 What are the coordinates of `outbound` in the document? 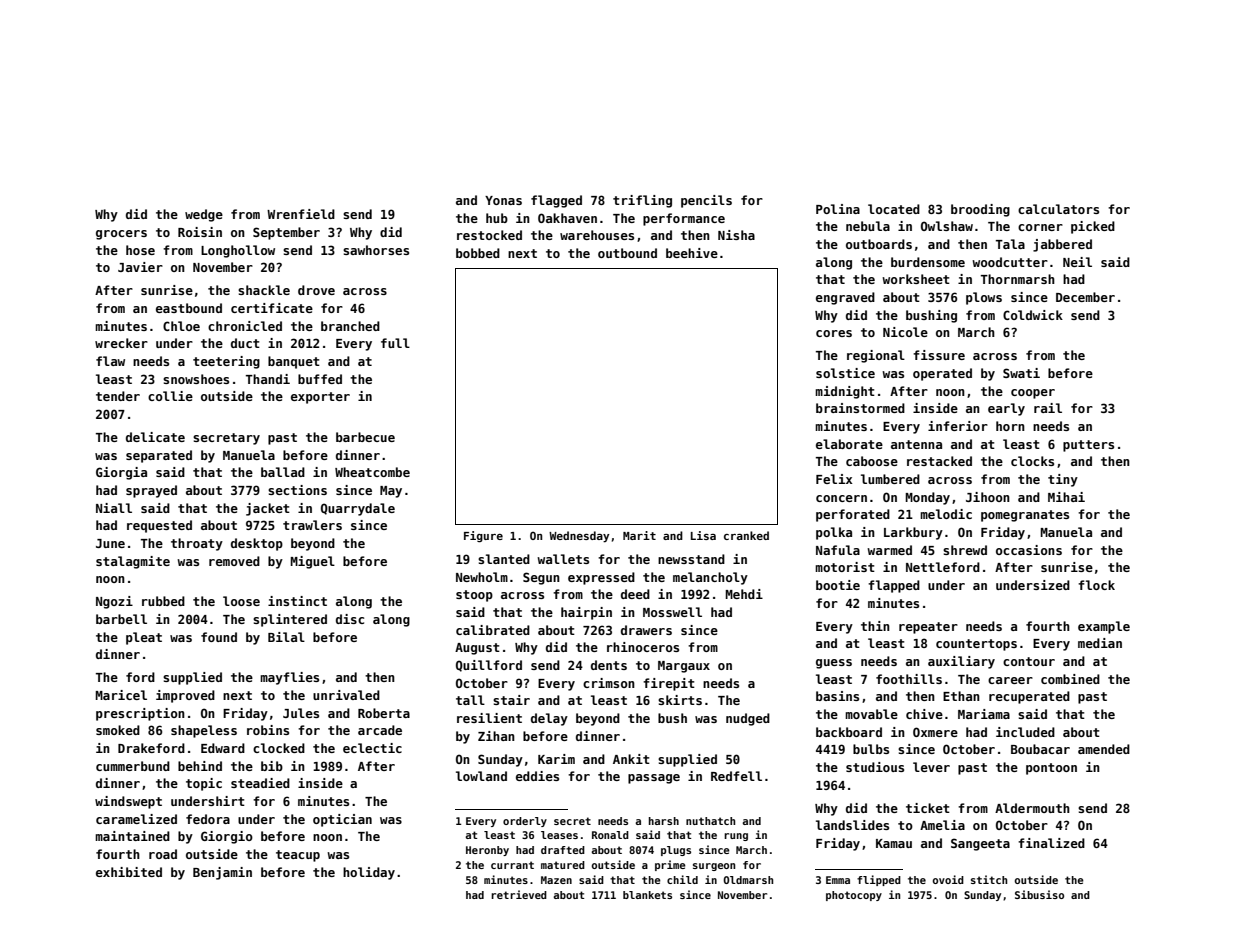 It's located at (627, 253).
